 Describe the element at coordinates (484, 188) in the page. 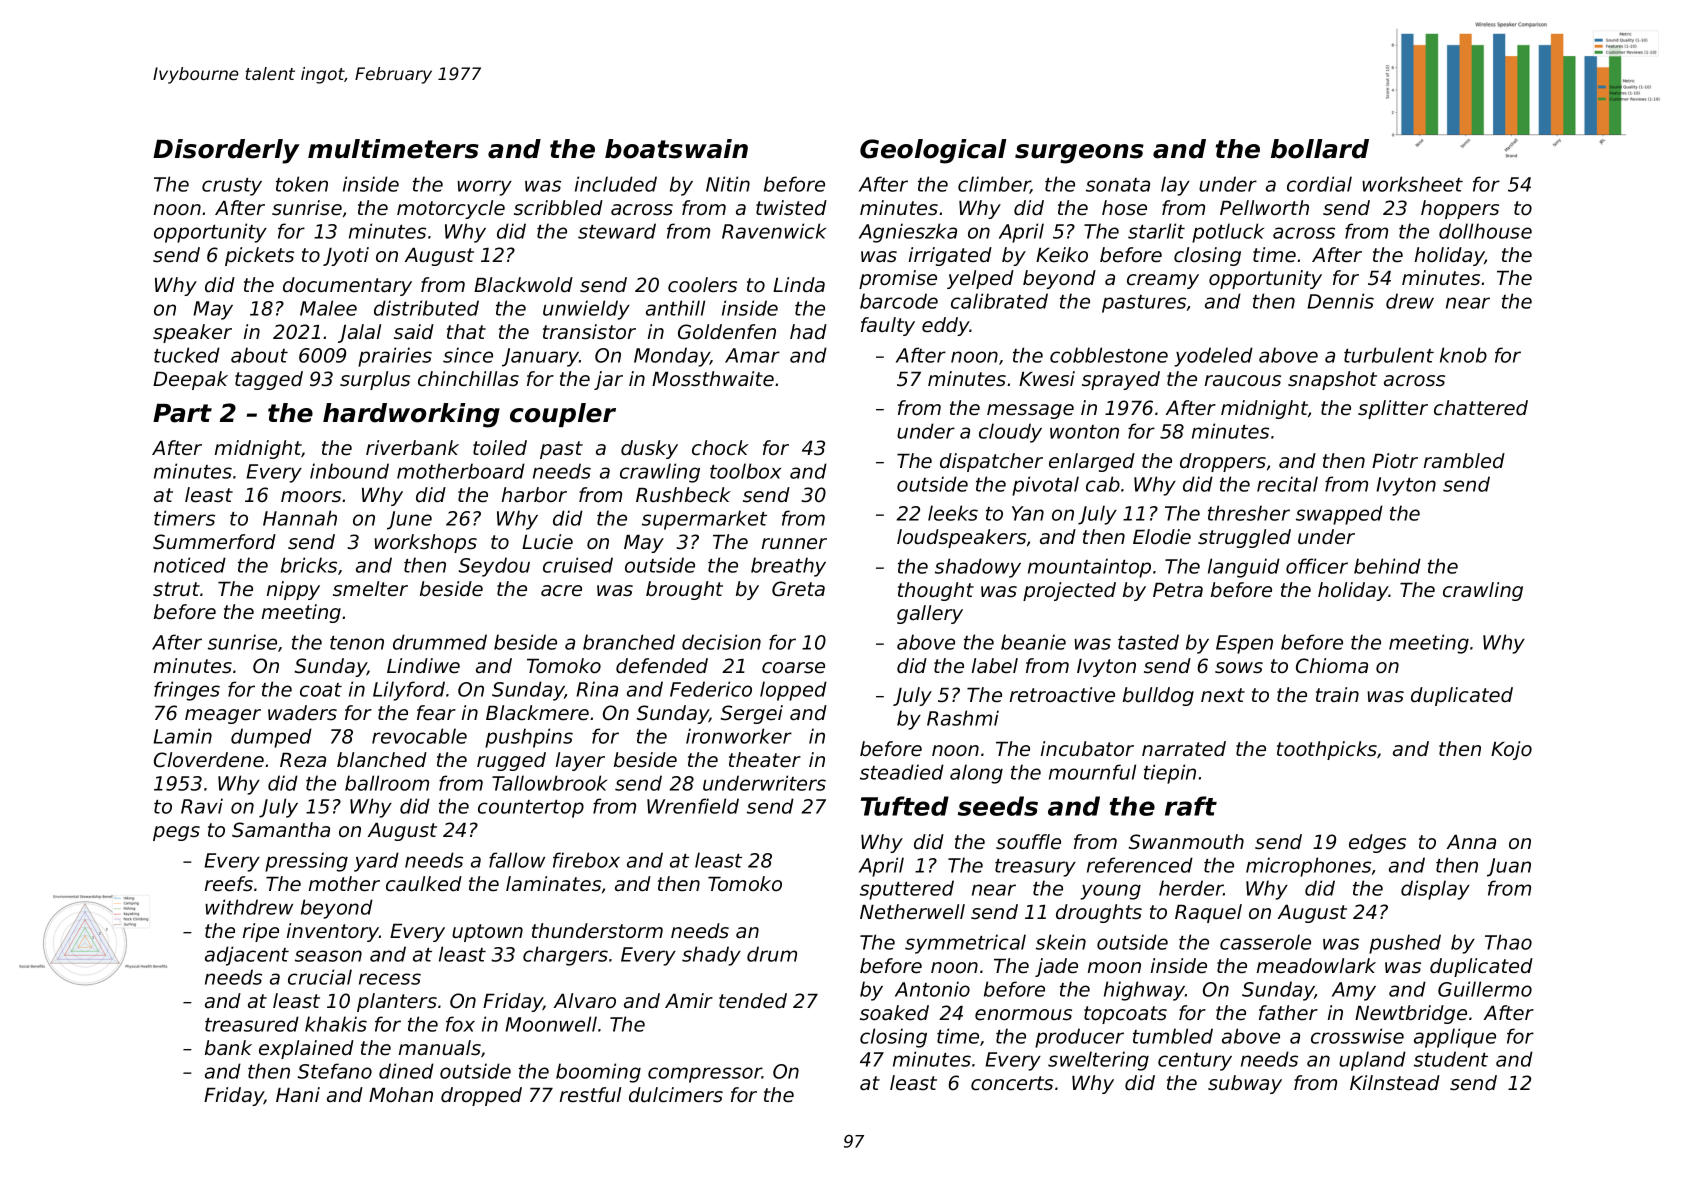

I see `worry` at that location.
